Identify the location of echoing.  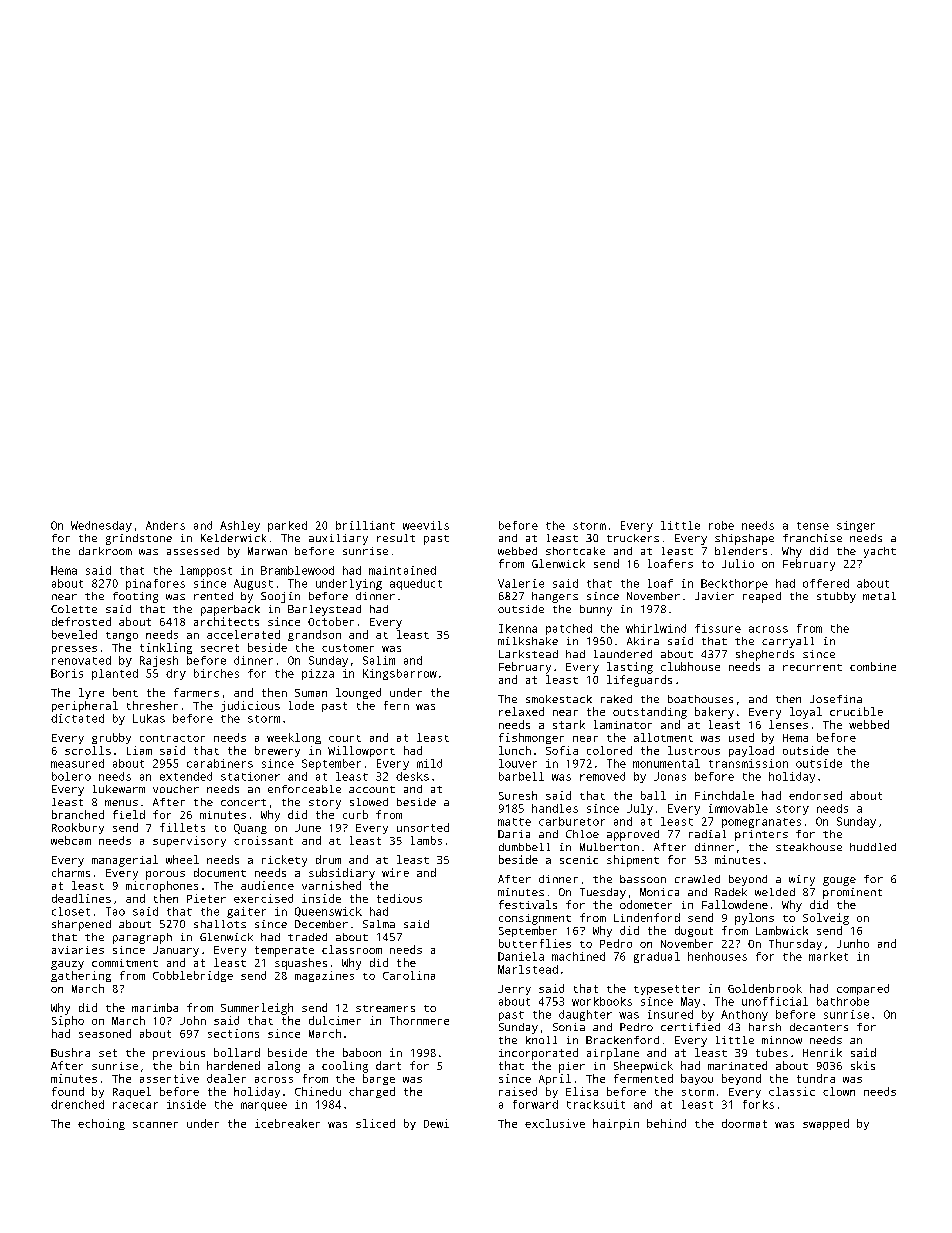
(101, 1124).
